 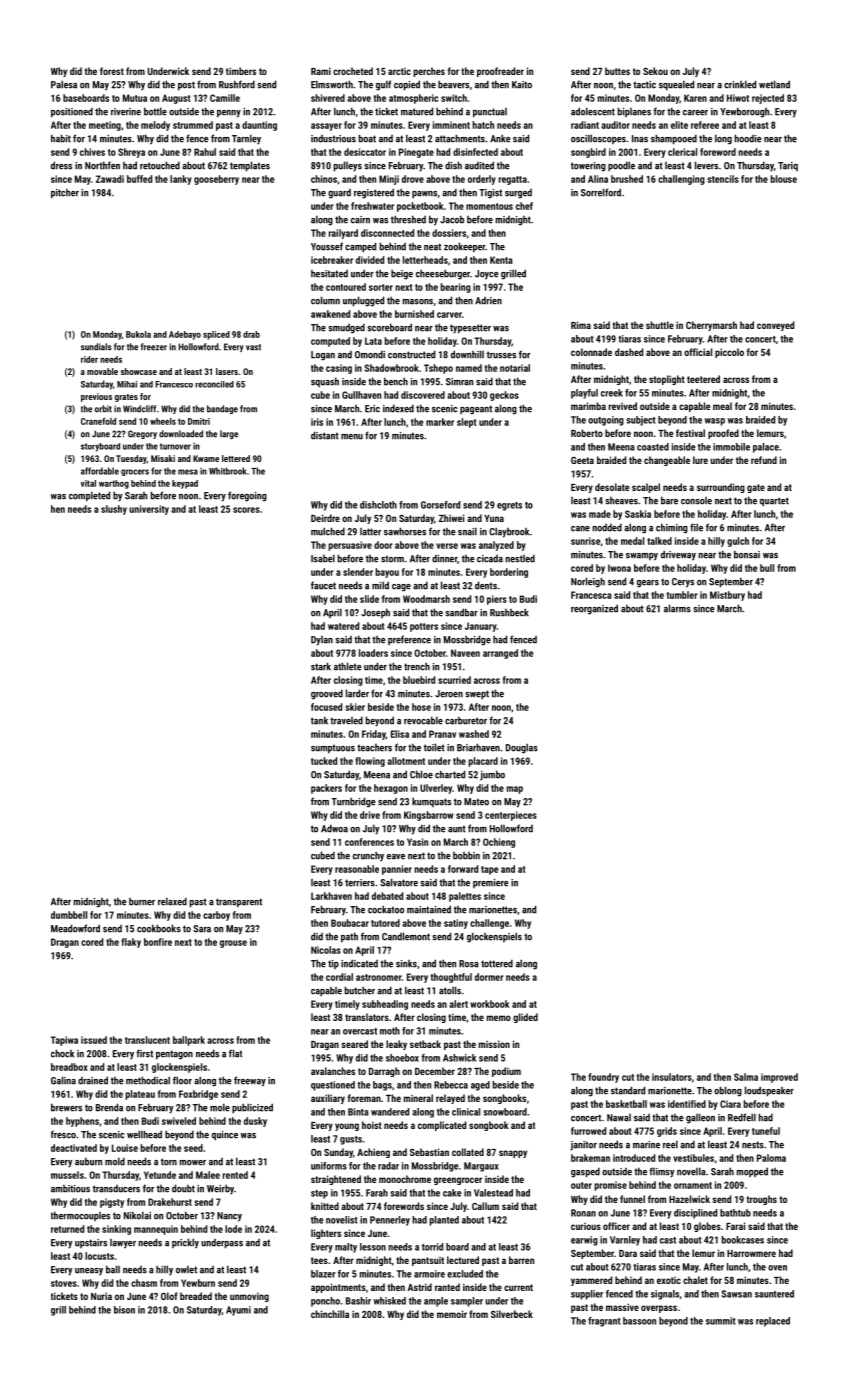 I want to click on arctic, so click(x=399, y=71).
